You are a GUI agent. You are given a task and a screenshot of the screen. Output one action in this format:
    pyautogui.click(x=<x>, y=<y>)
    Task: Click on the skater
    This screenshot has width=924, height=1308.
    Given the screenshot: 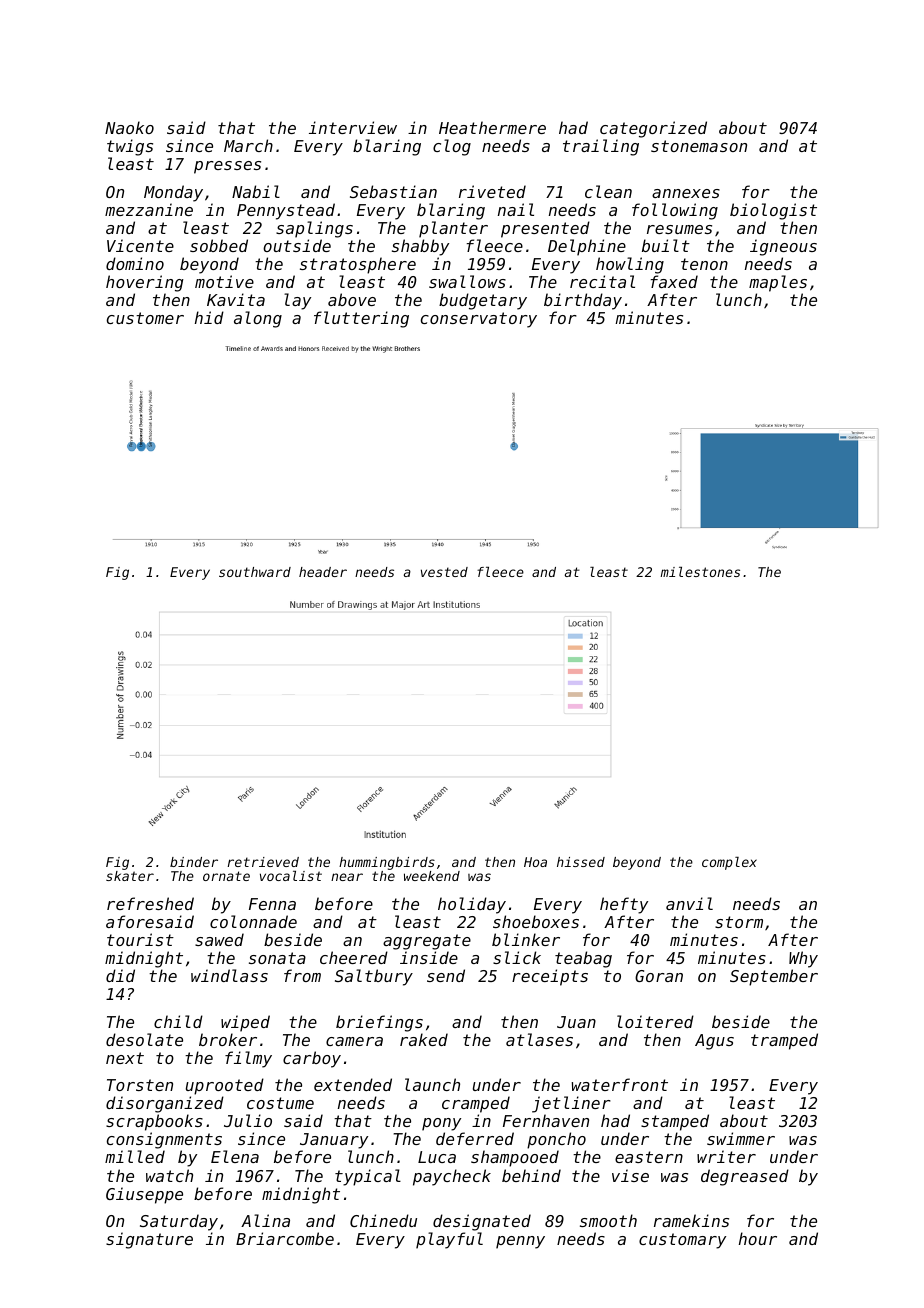 What is the action you would take?
    pyautogui.click(x=130, y=876)
